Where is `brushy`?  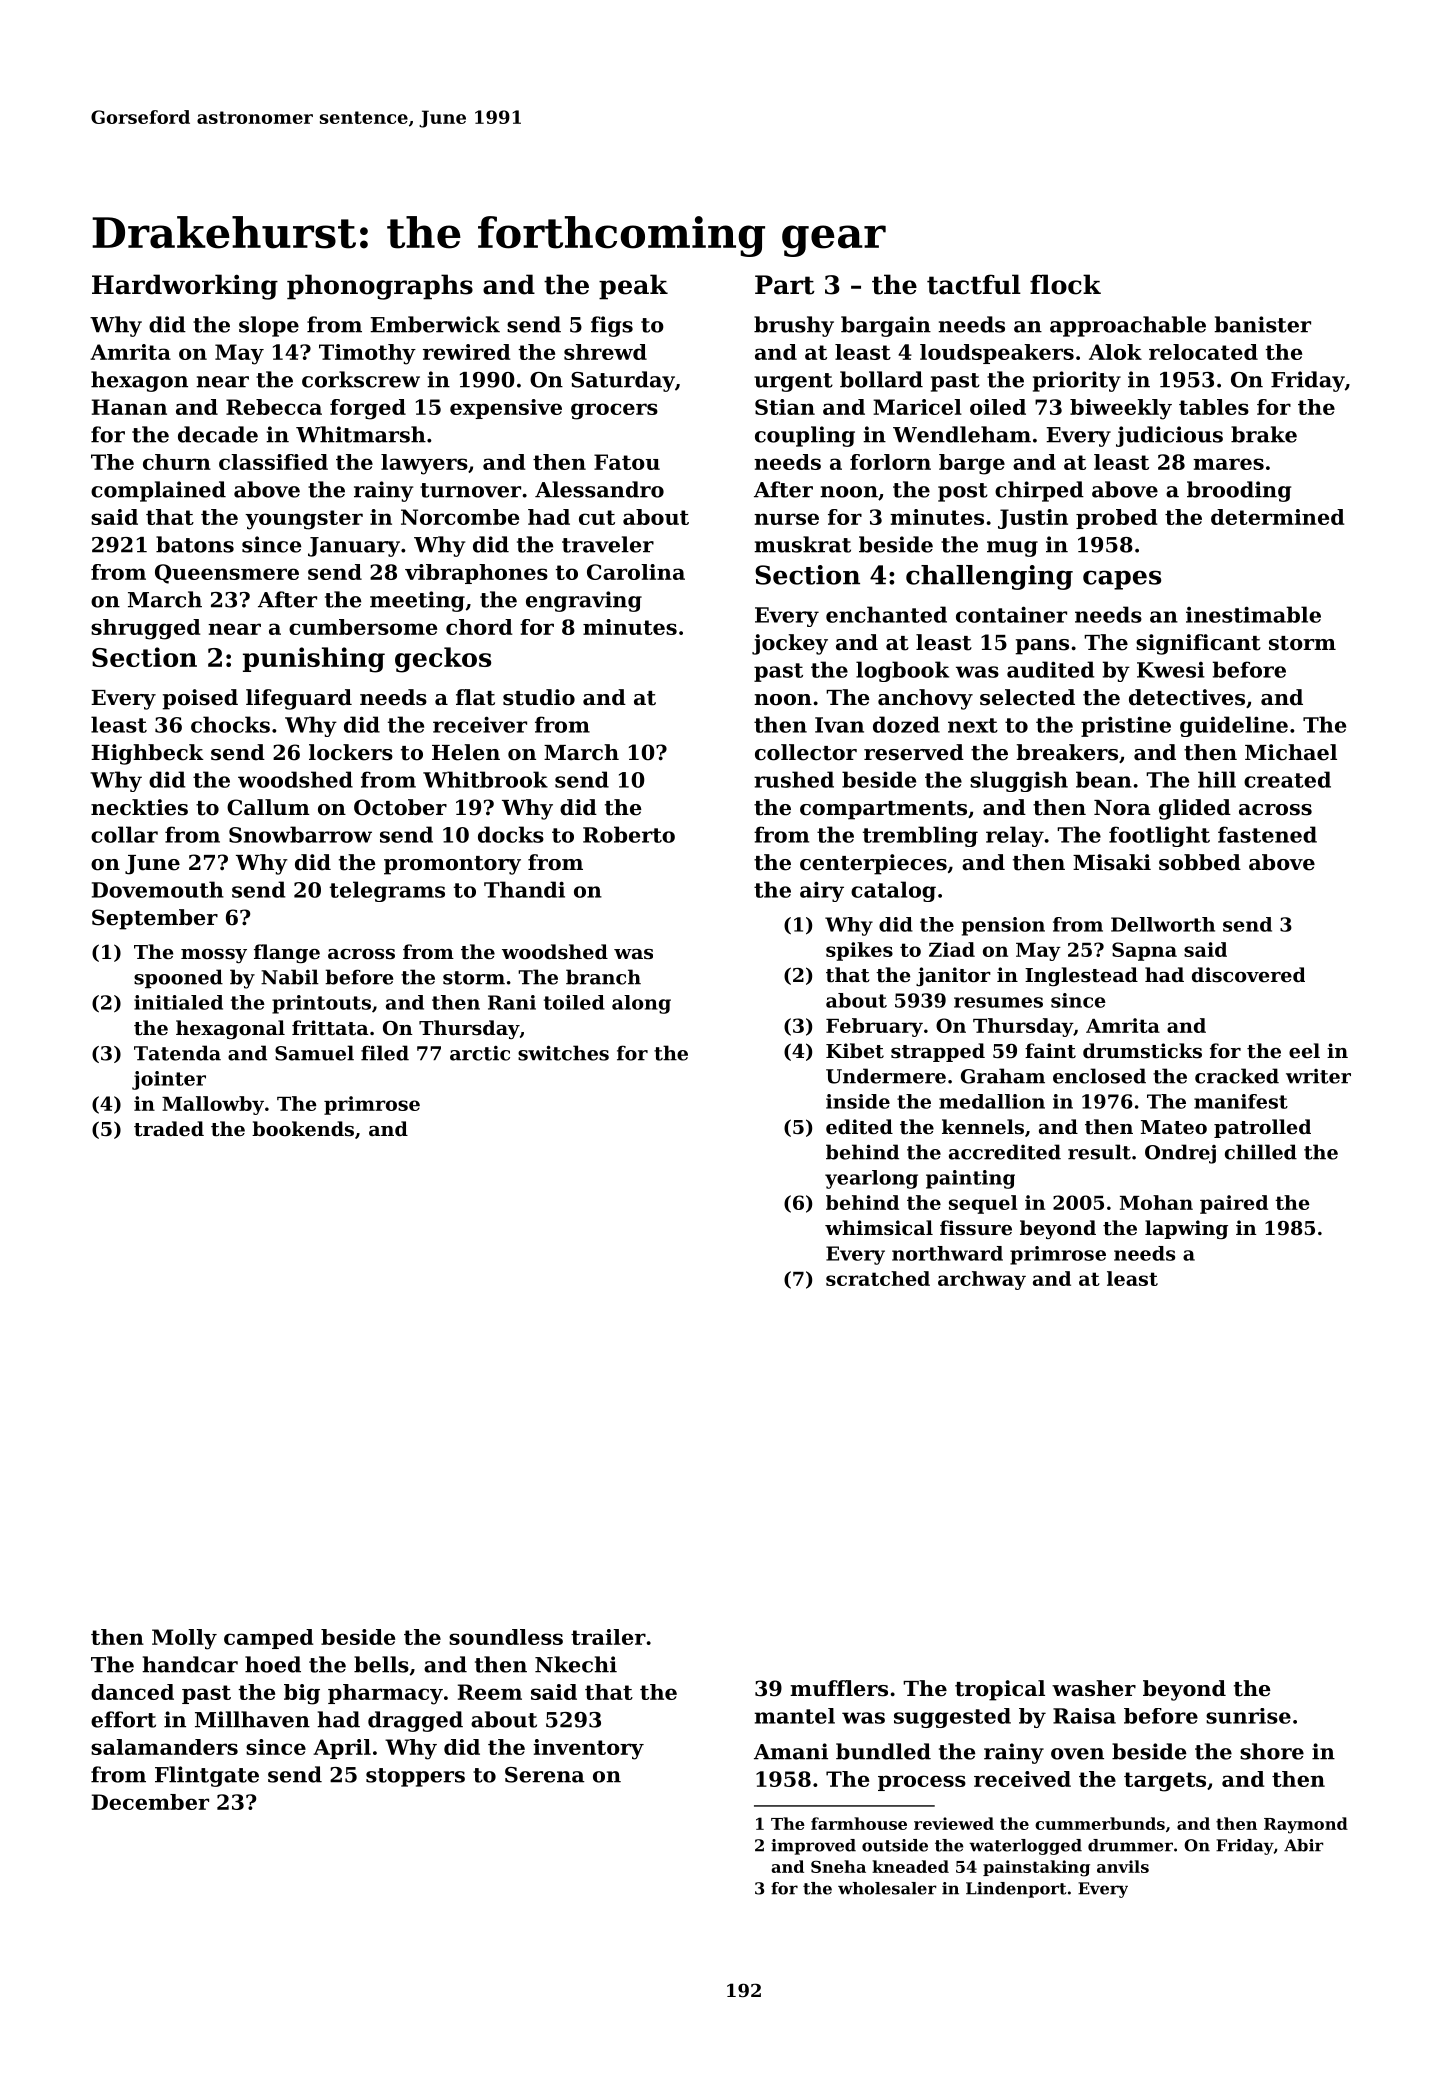 brushy is located at coordinates (794, 326).
